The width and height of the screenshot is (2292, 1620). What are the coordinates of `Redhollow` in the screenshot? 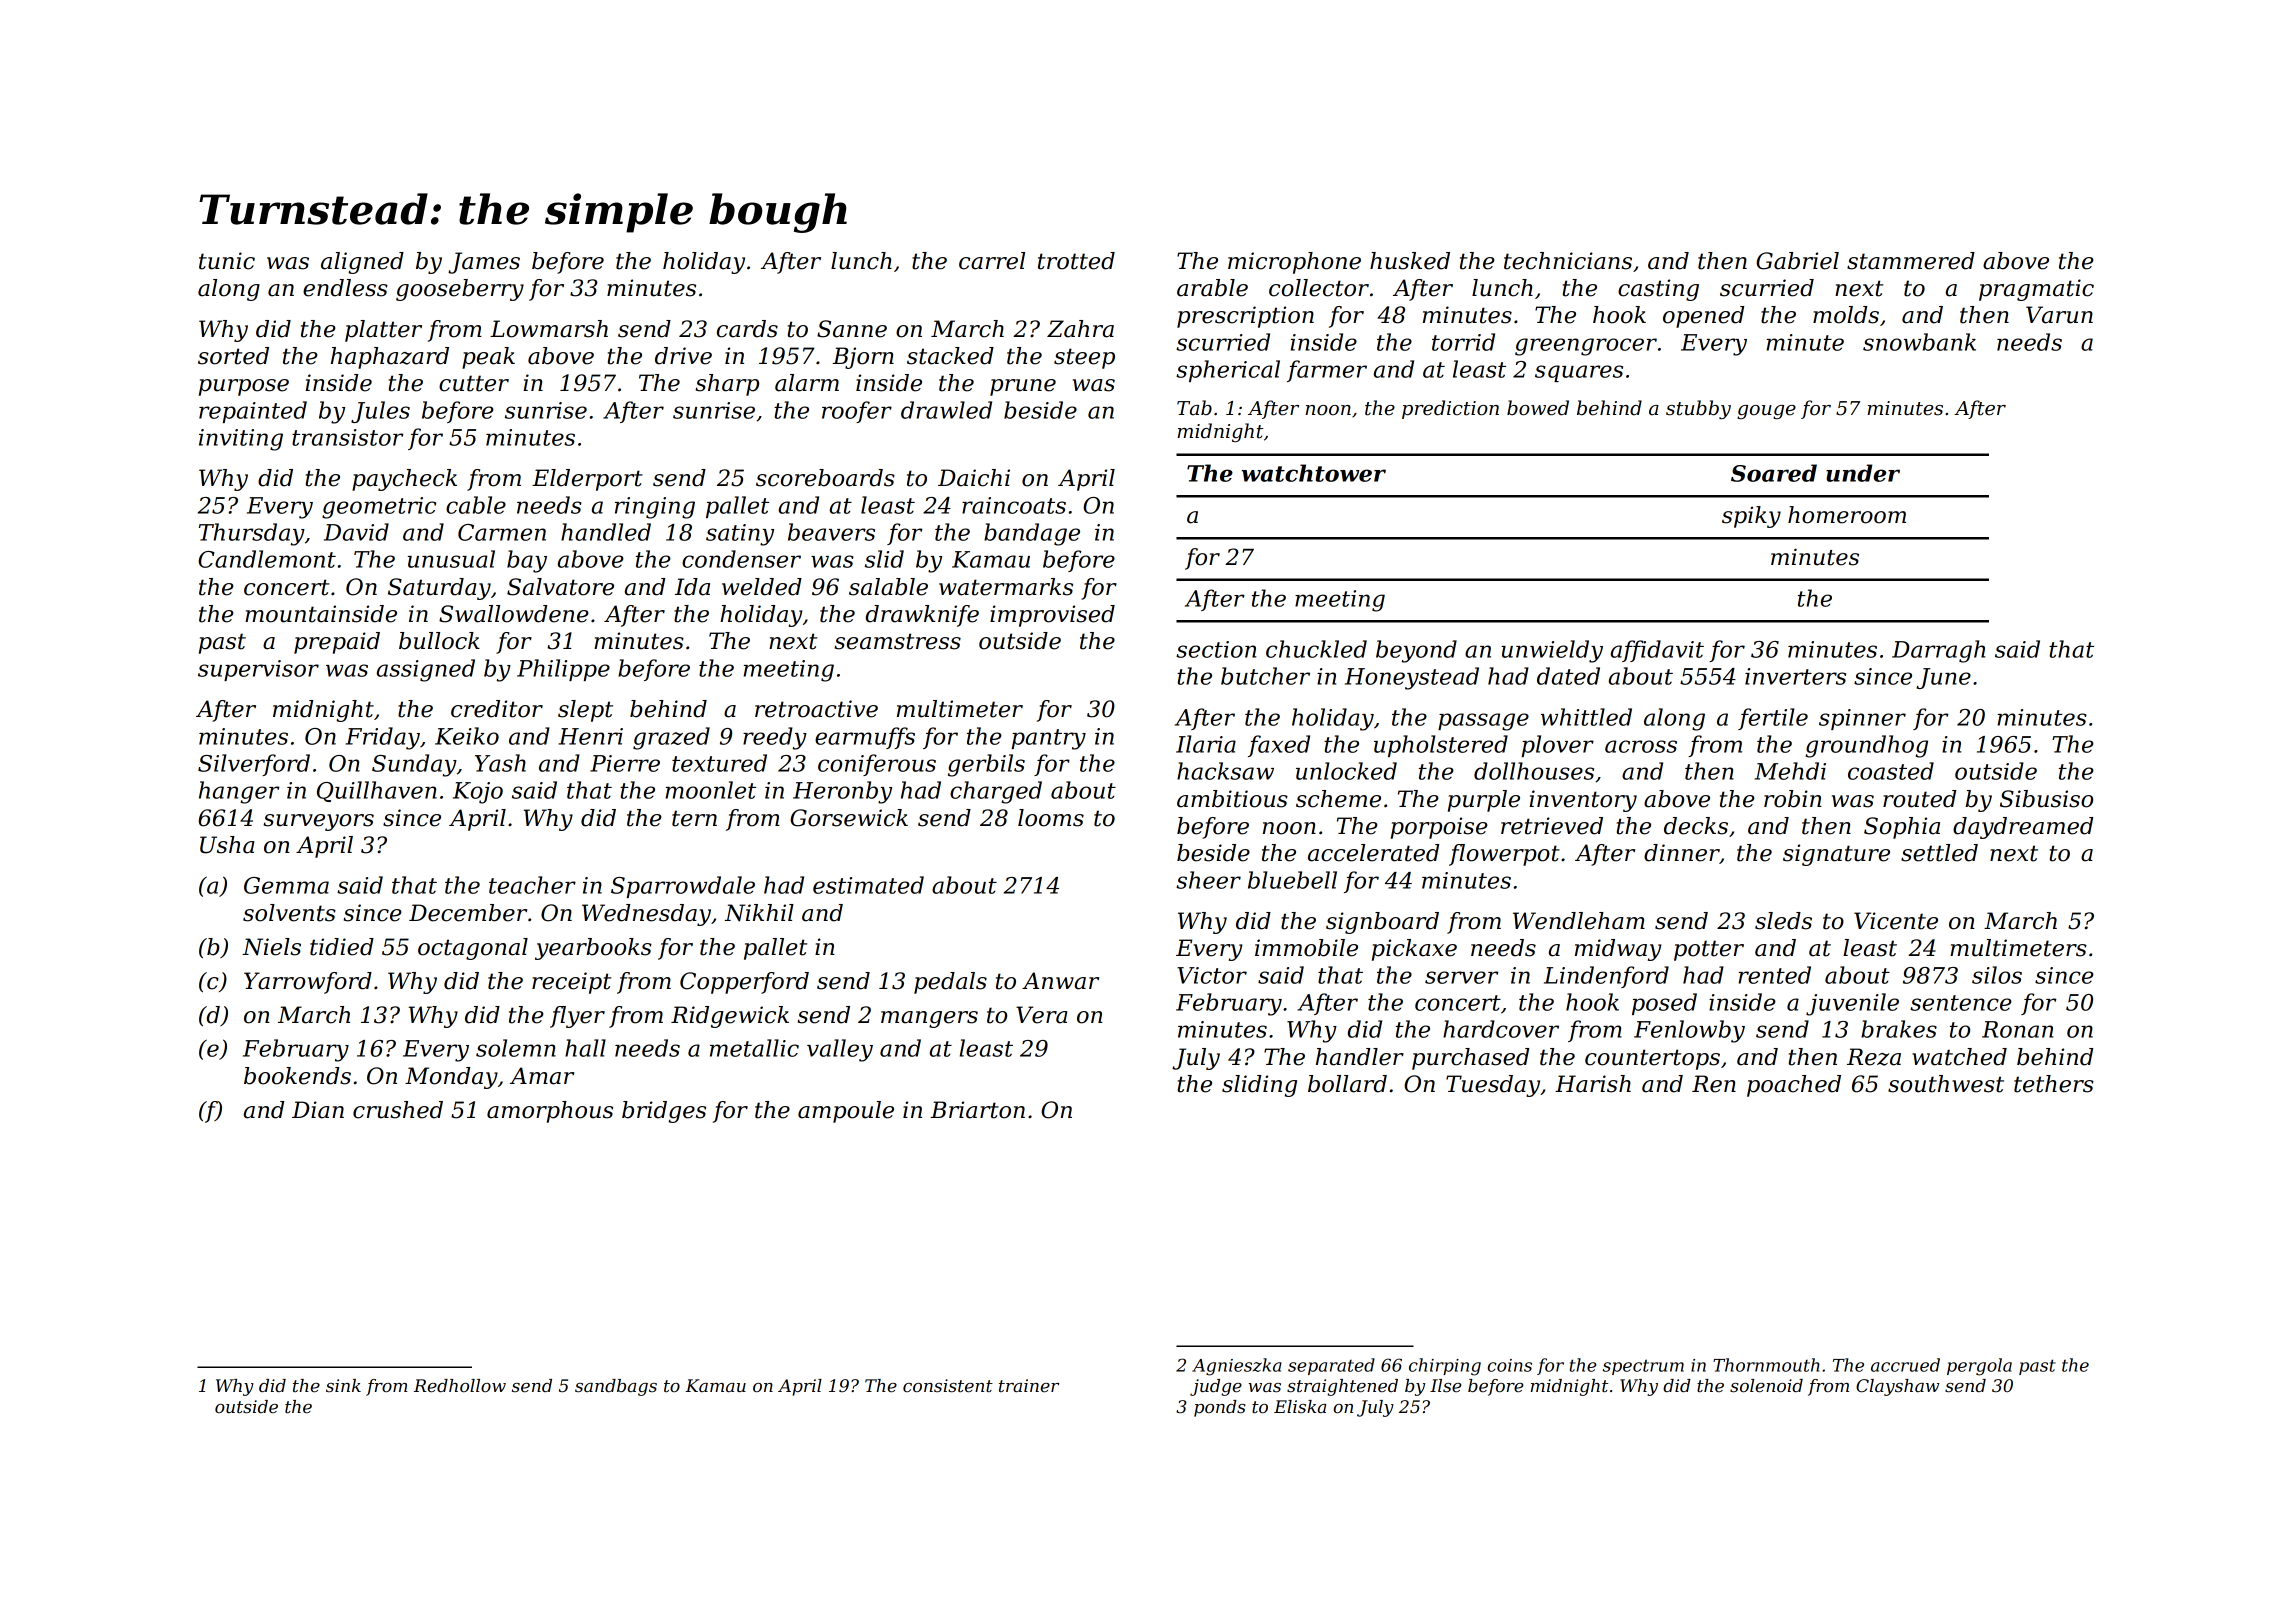 It's located at (460, 1385).
